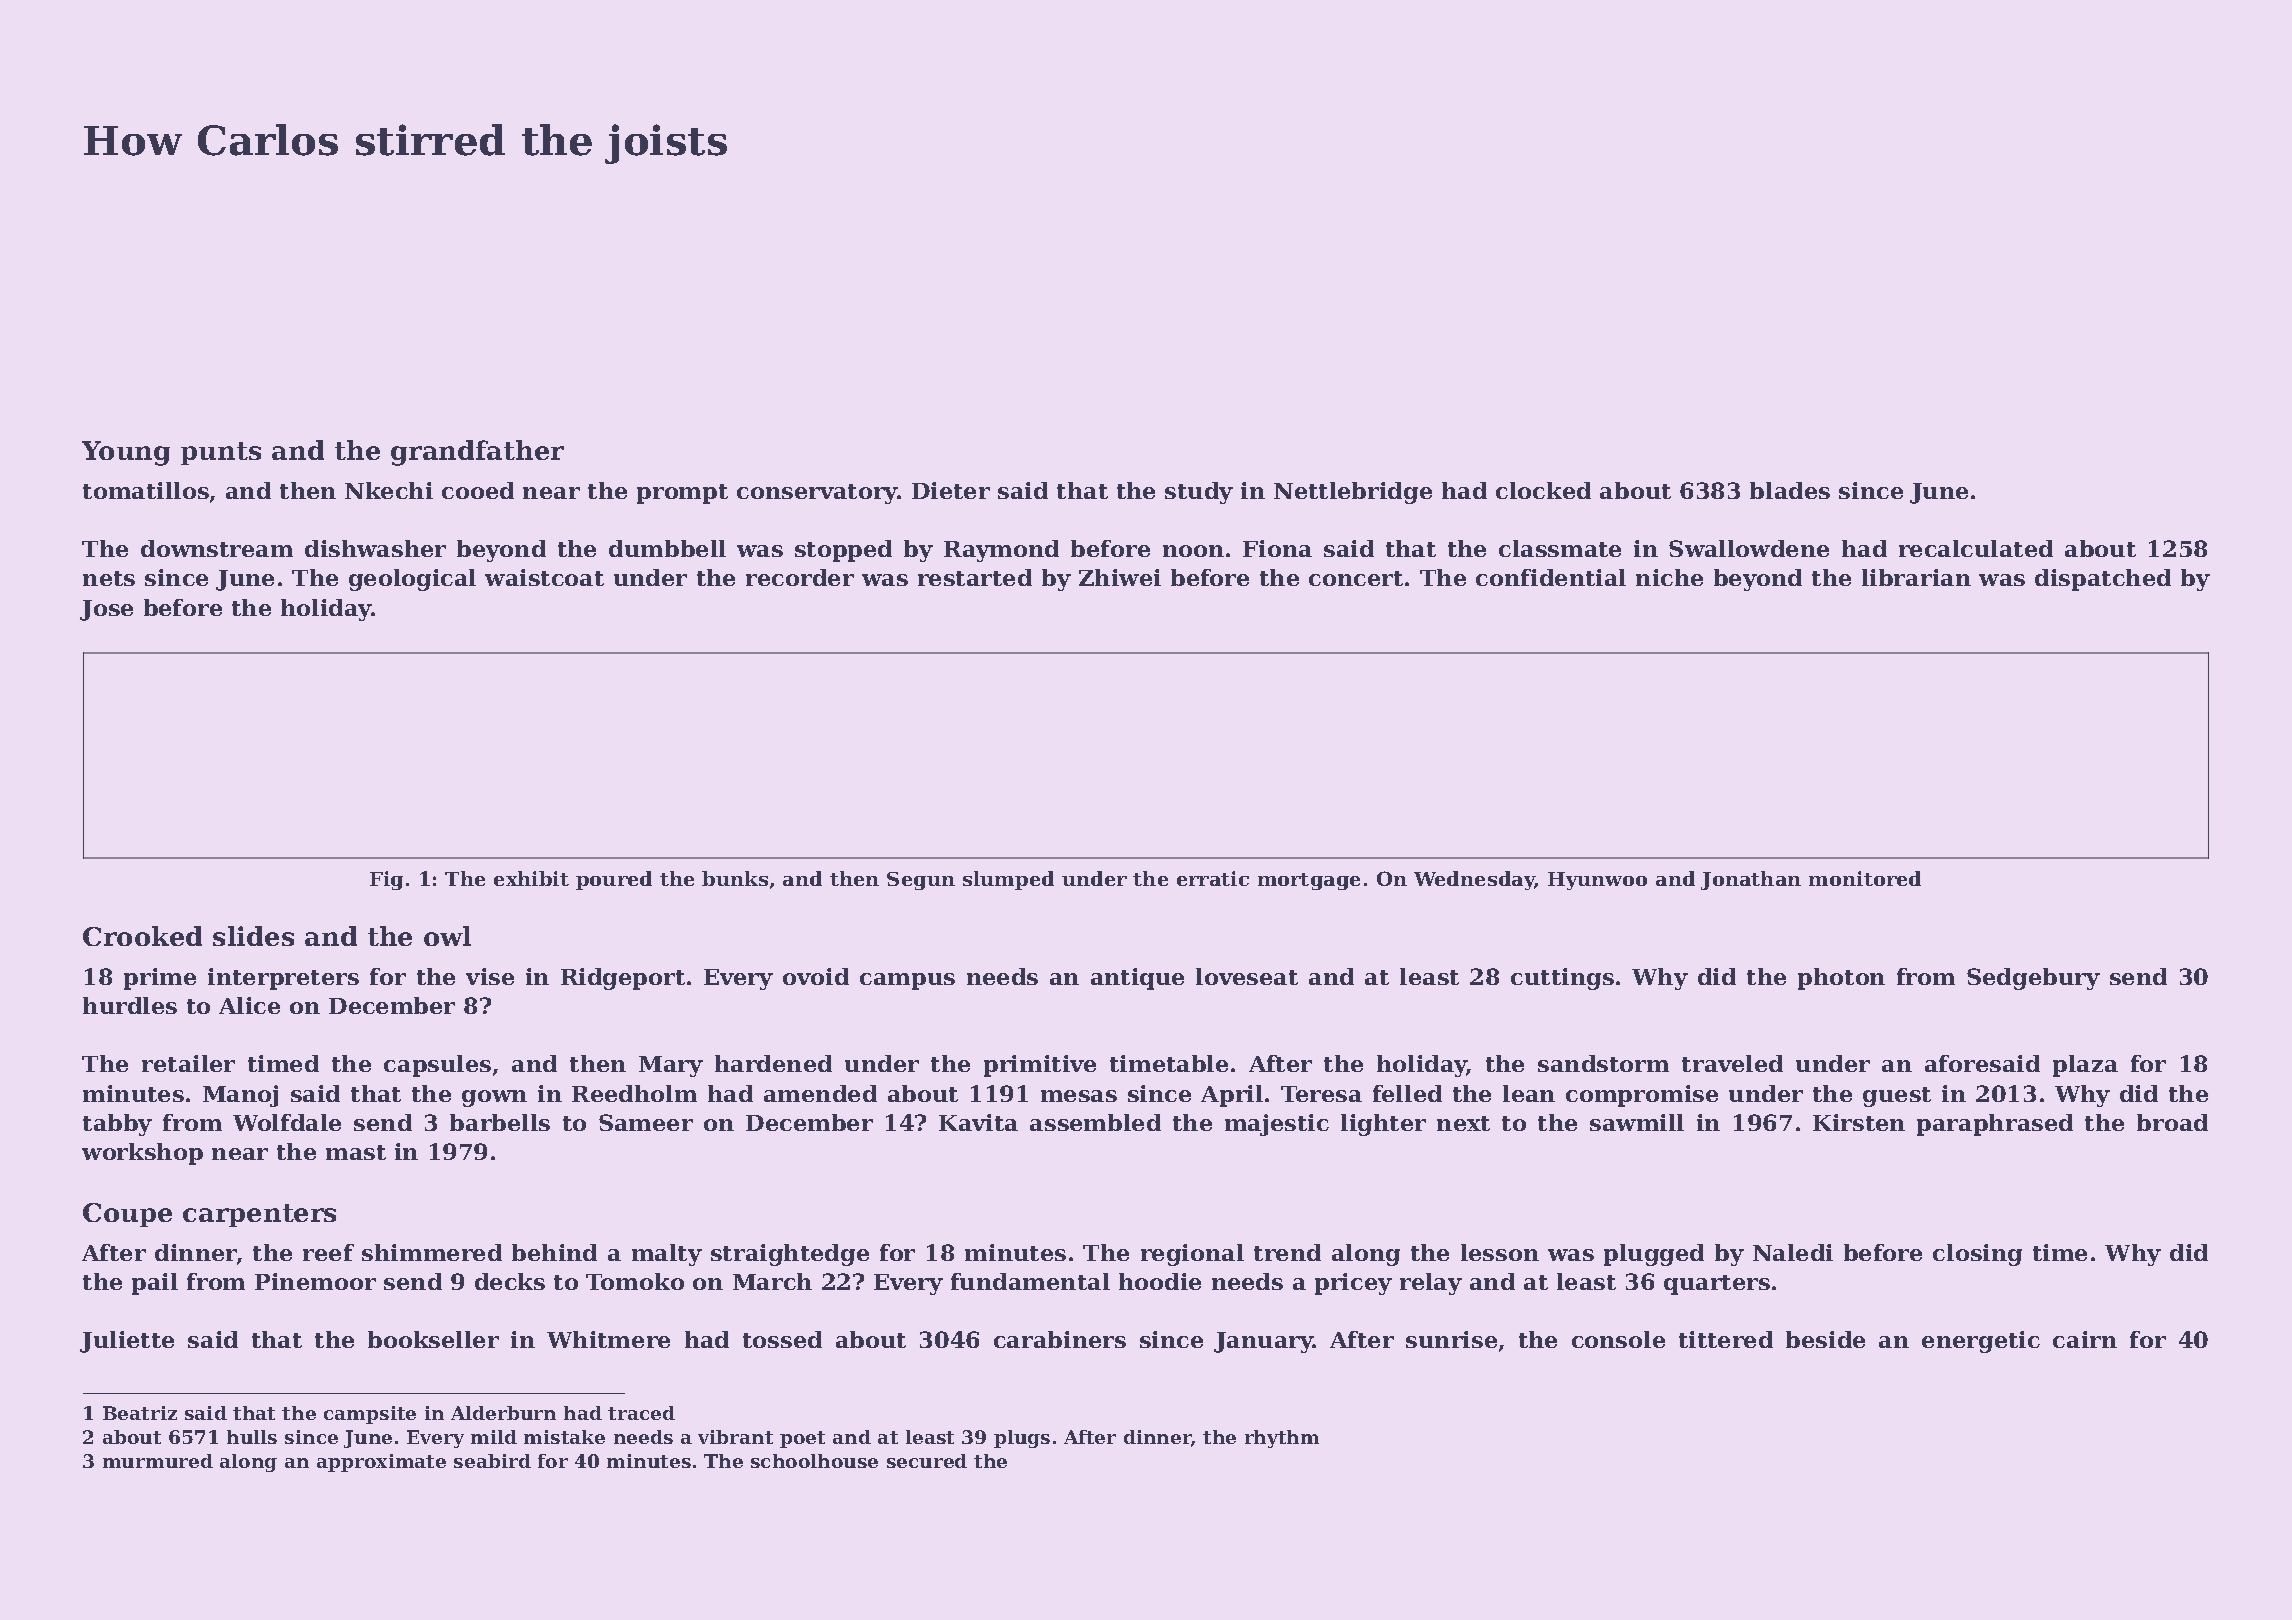 The image size is (2292, 1620). I want to click on photon, so click(1841, 979).
